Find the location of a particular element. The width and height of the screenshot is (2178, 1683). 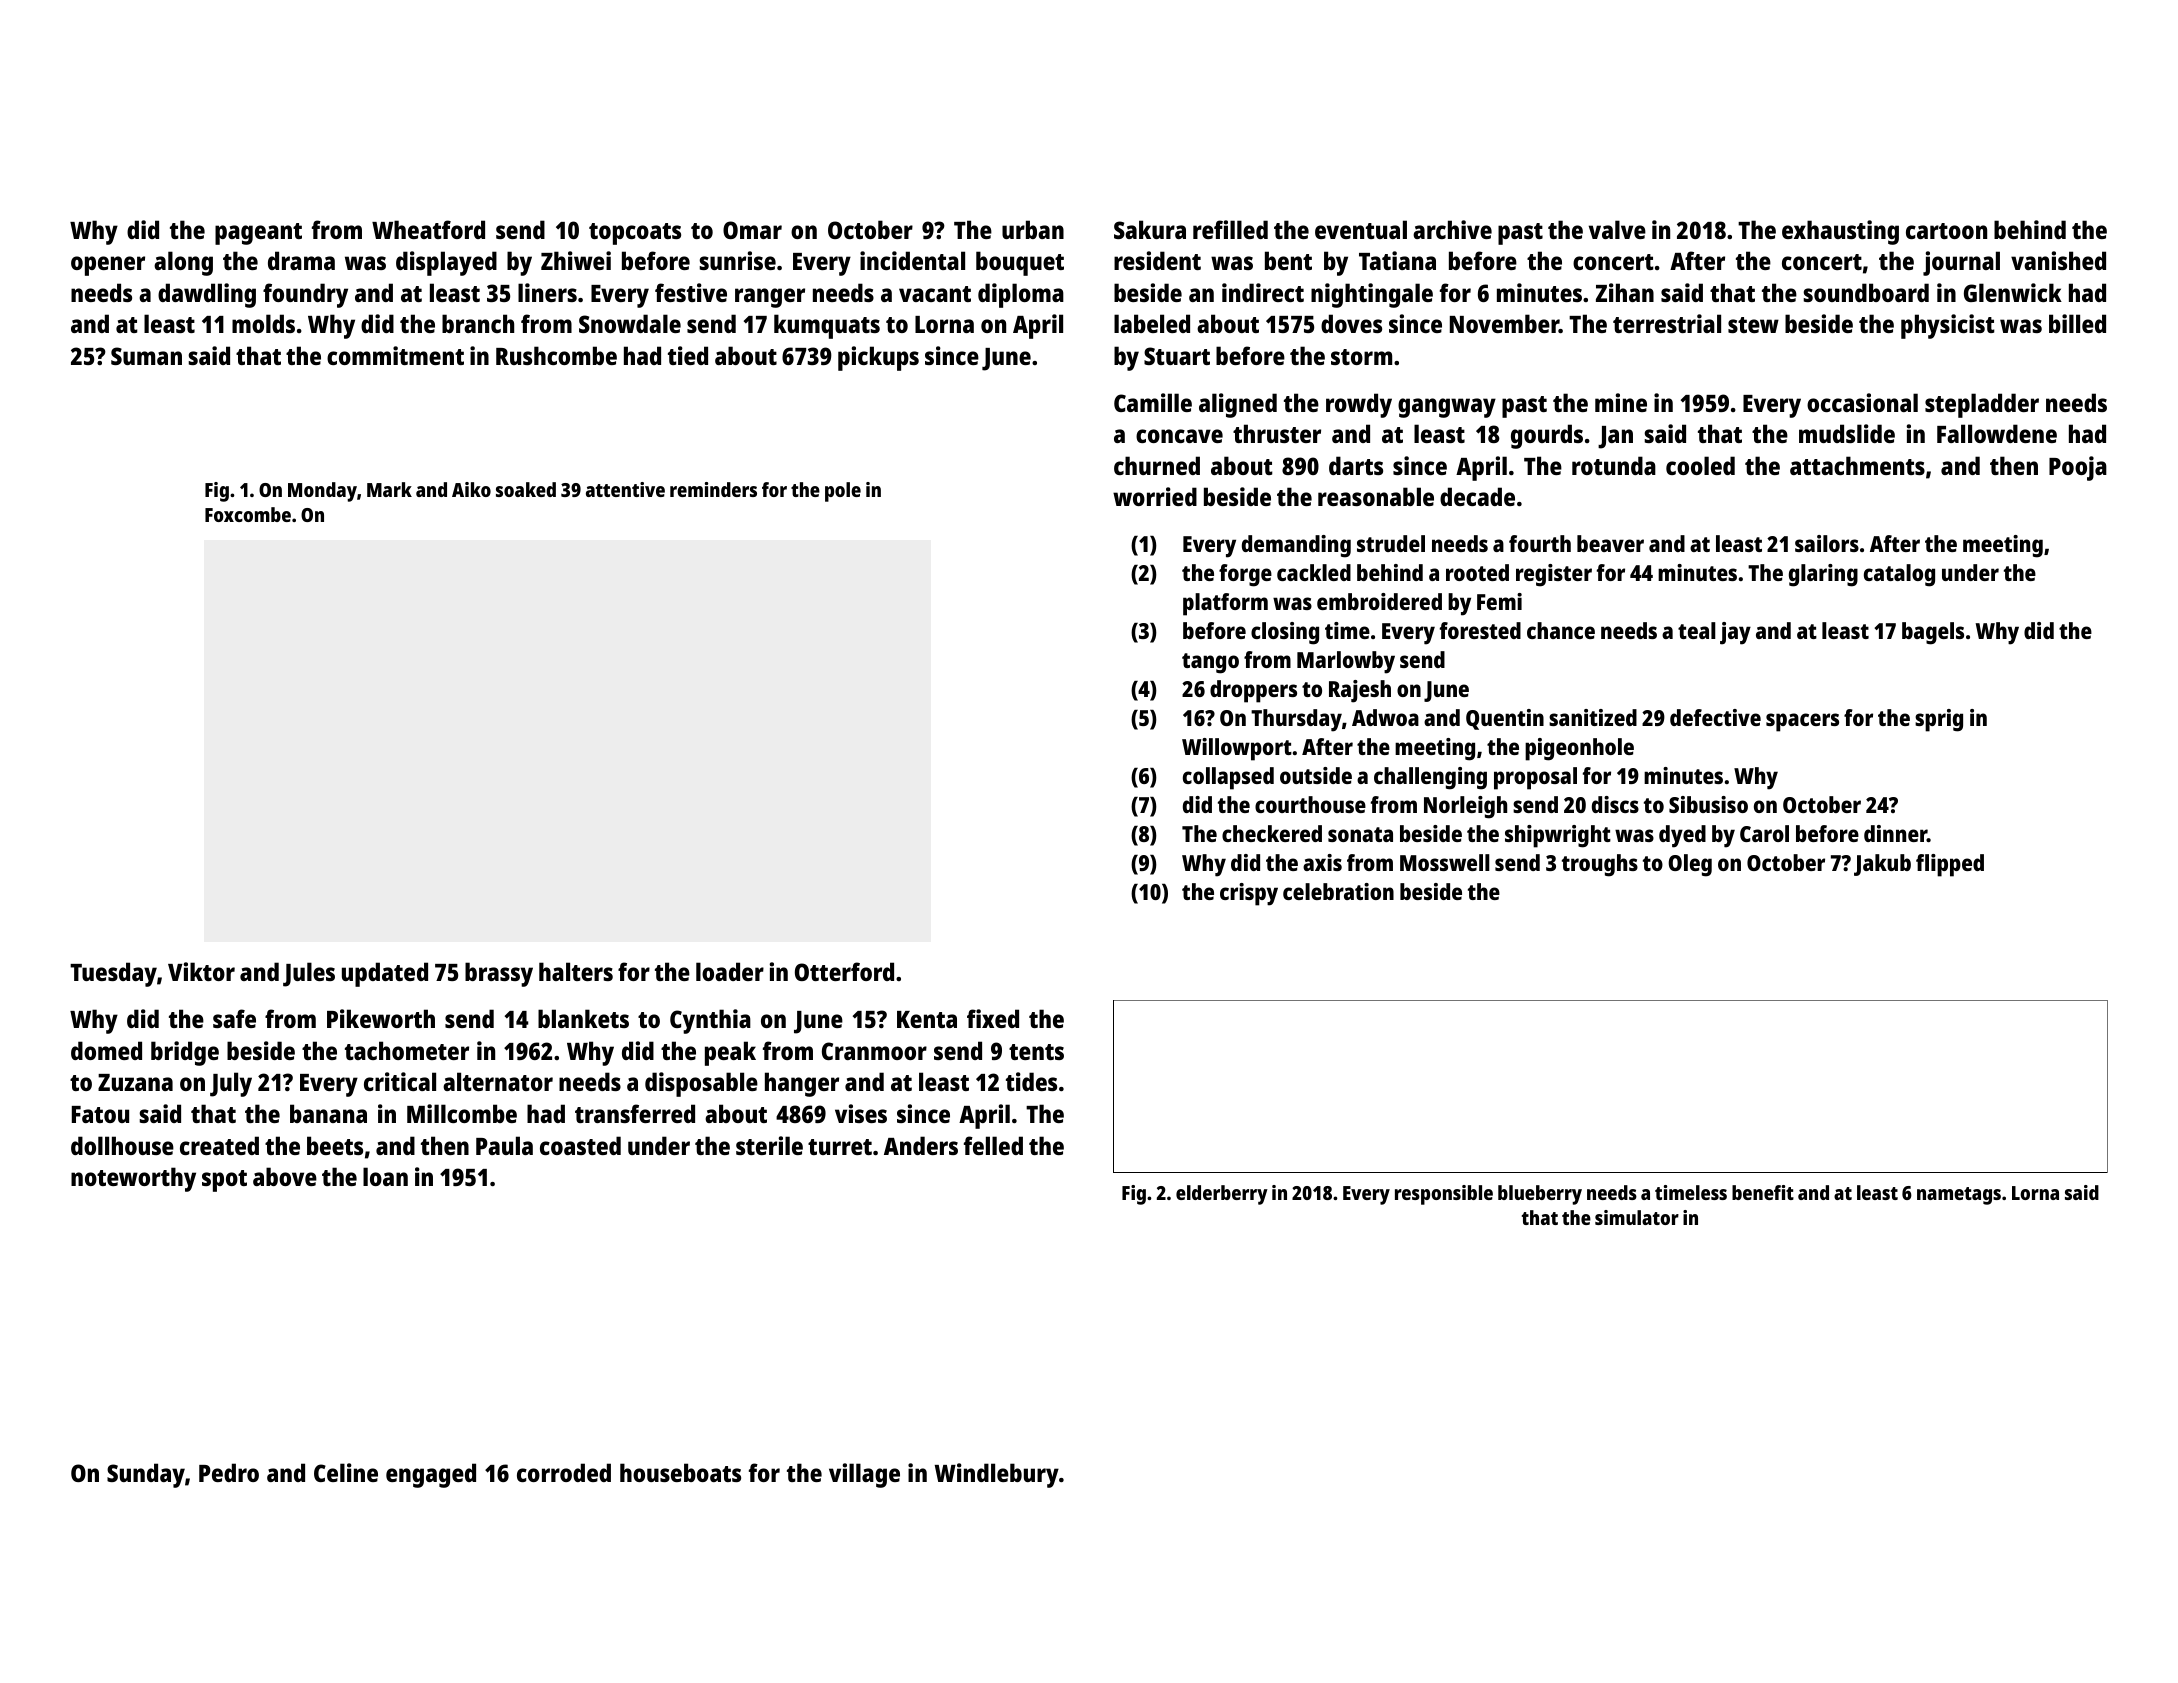

Sunday is located at coordinates (146, 1475).
